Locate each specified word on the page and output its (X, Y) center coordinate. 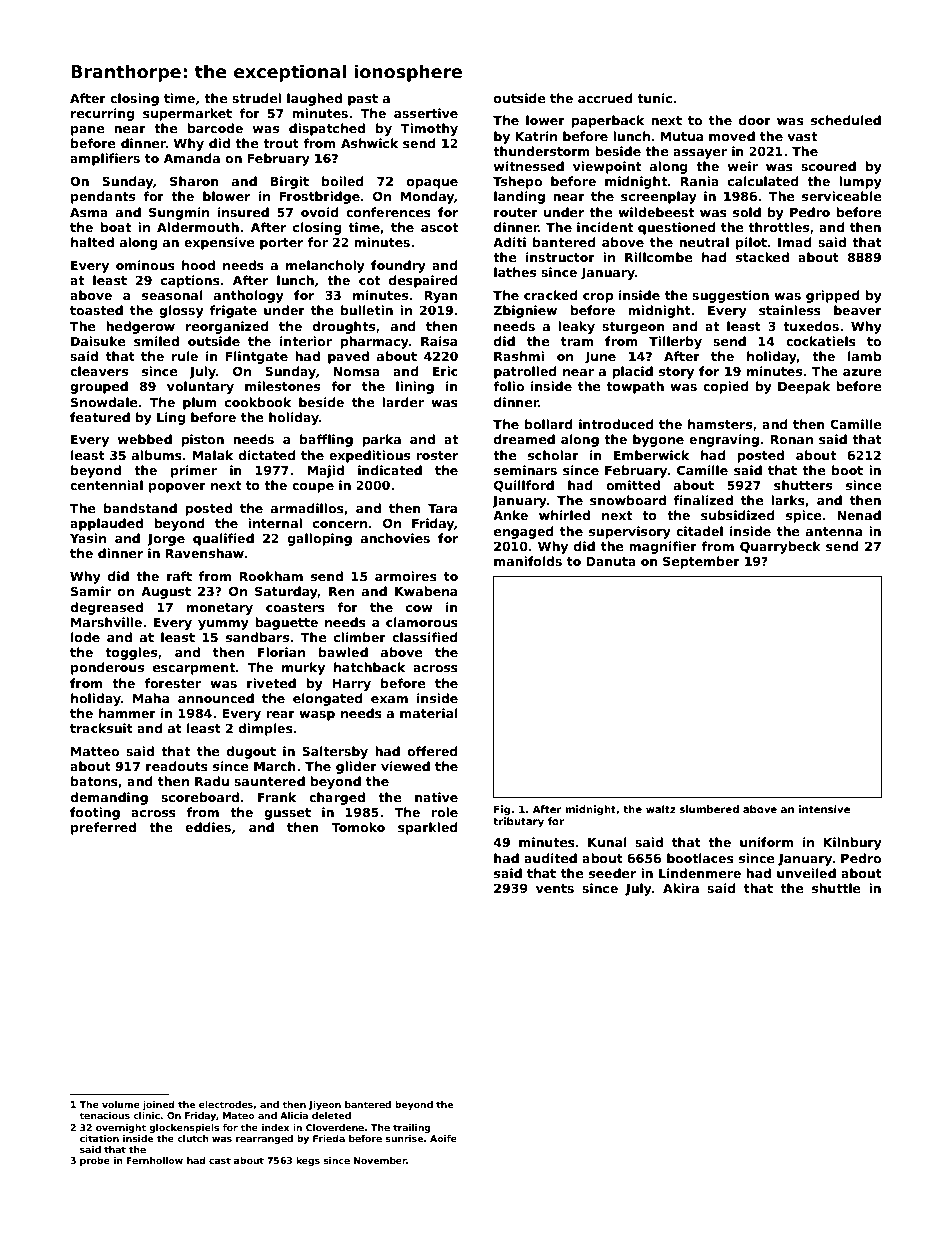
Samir (91, 591)
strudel (256, 98)
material (429, 713)
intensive (824, 809)
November (380, 1160)
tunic (654, 98)
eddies (208, 827)
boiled (343, 181)
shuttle (836, 888)
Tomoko (358, 827)
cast (220, 1160)
